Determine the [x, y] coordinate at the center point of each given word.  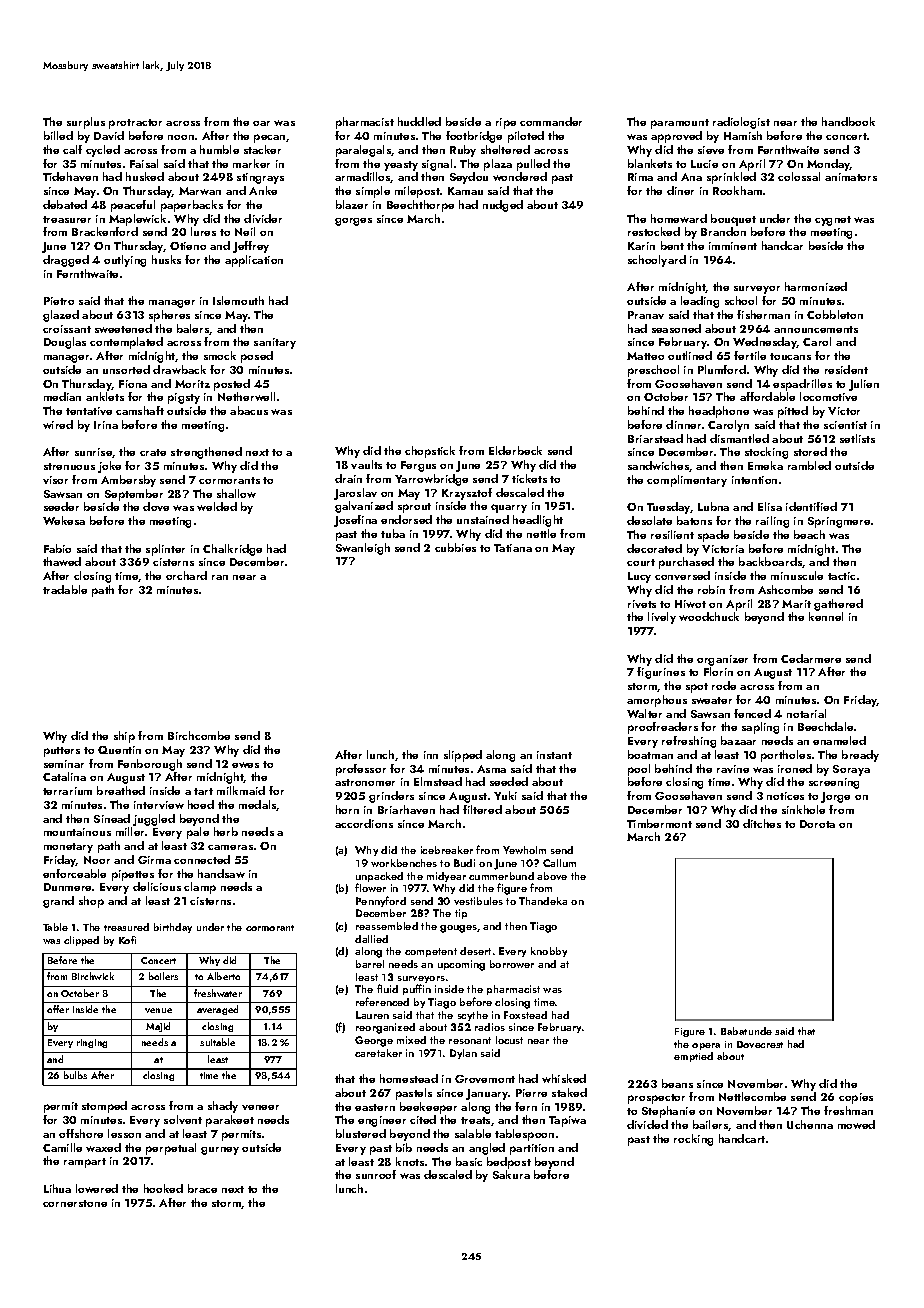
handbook [848, 121]
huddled [419, 121]
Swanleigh [363, 549]
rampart [85, 1163]
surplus [86, 123]
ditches [762, 823]
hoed [201, 804]
